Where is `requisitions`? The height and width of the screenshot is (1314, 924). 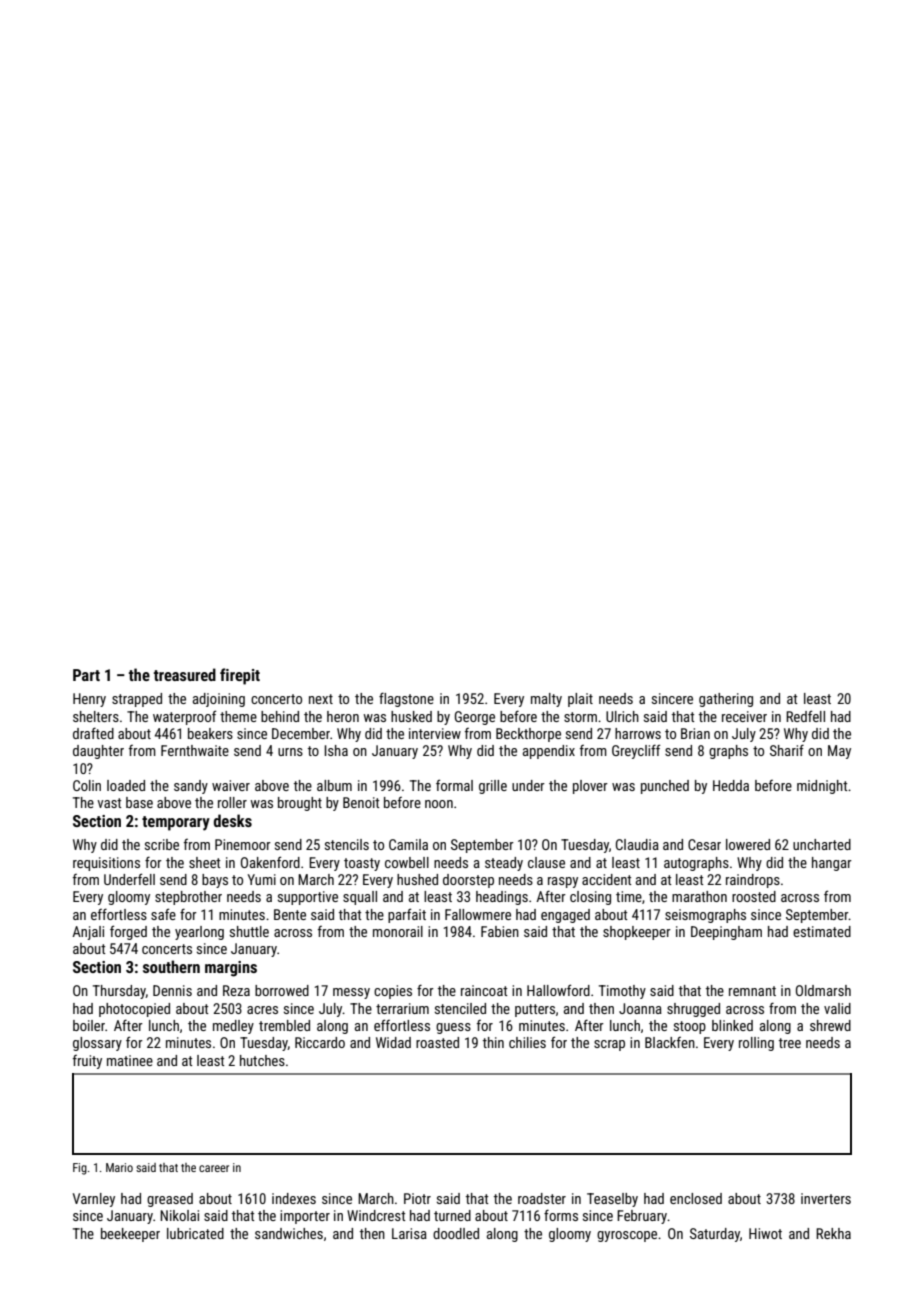
requisitions is located at coordinates (106, 864).
